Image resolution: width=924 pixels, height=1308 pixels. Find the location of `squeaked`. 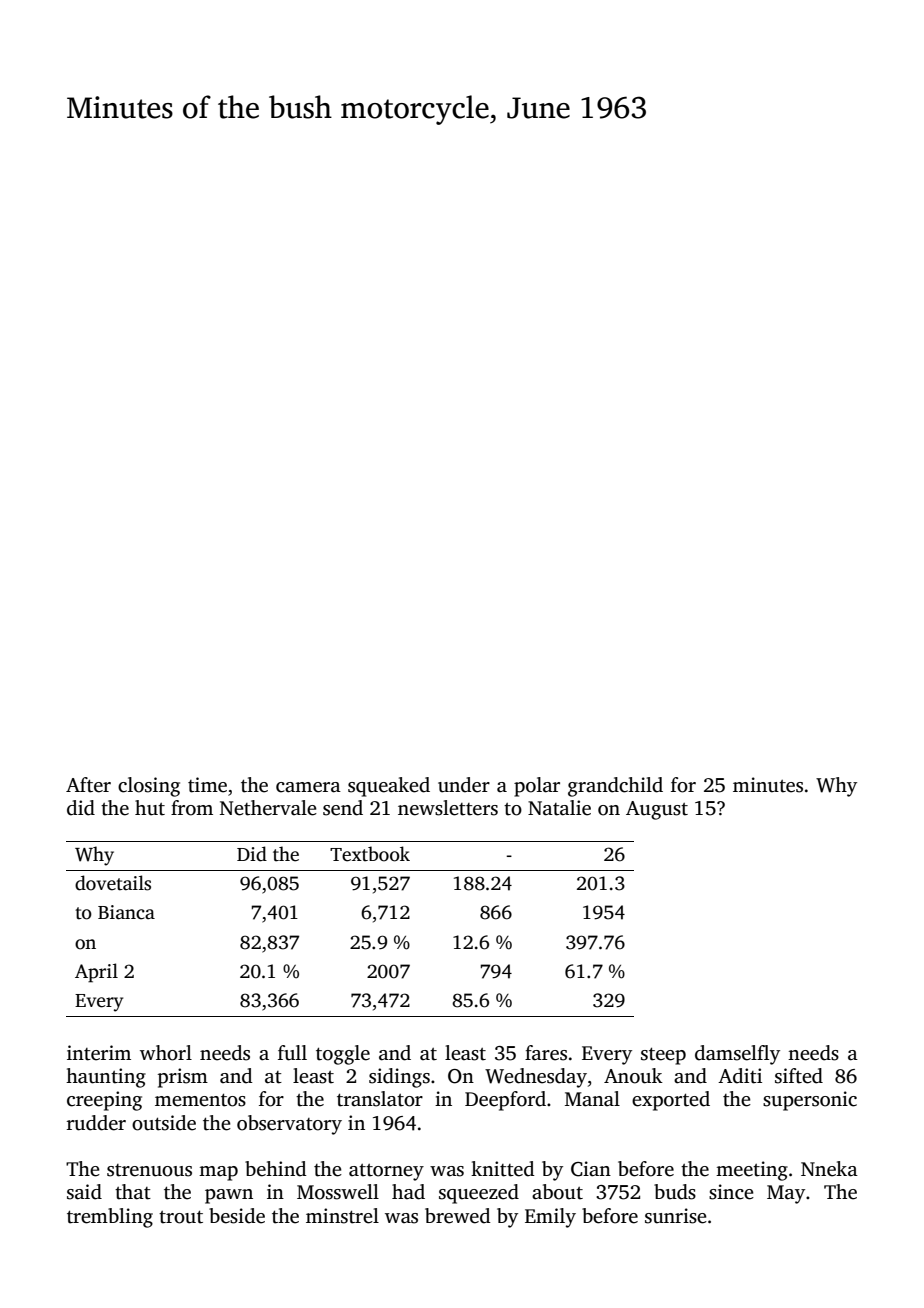

squeaked is located at coordinates (389, 787).
